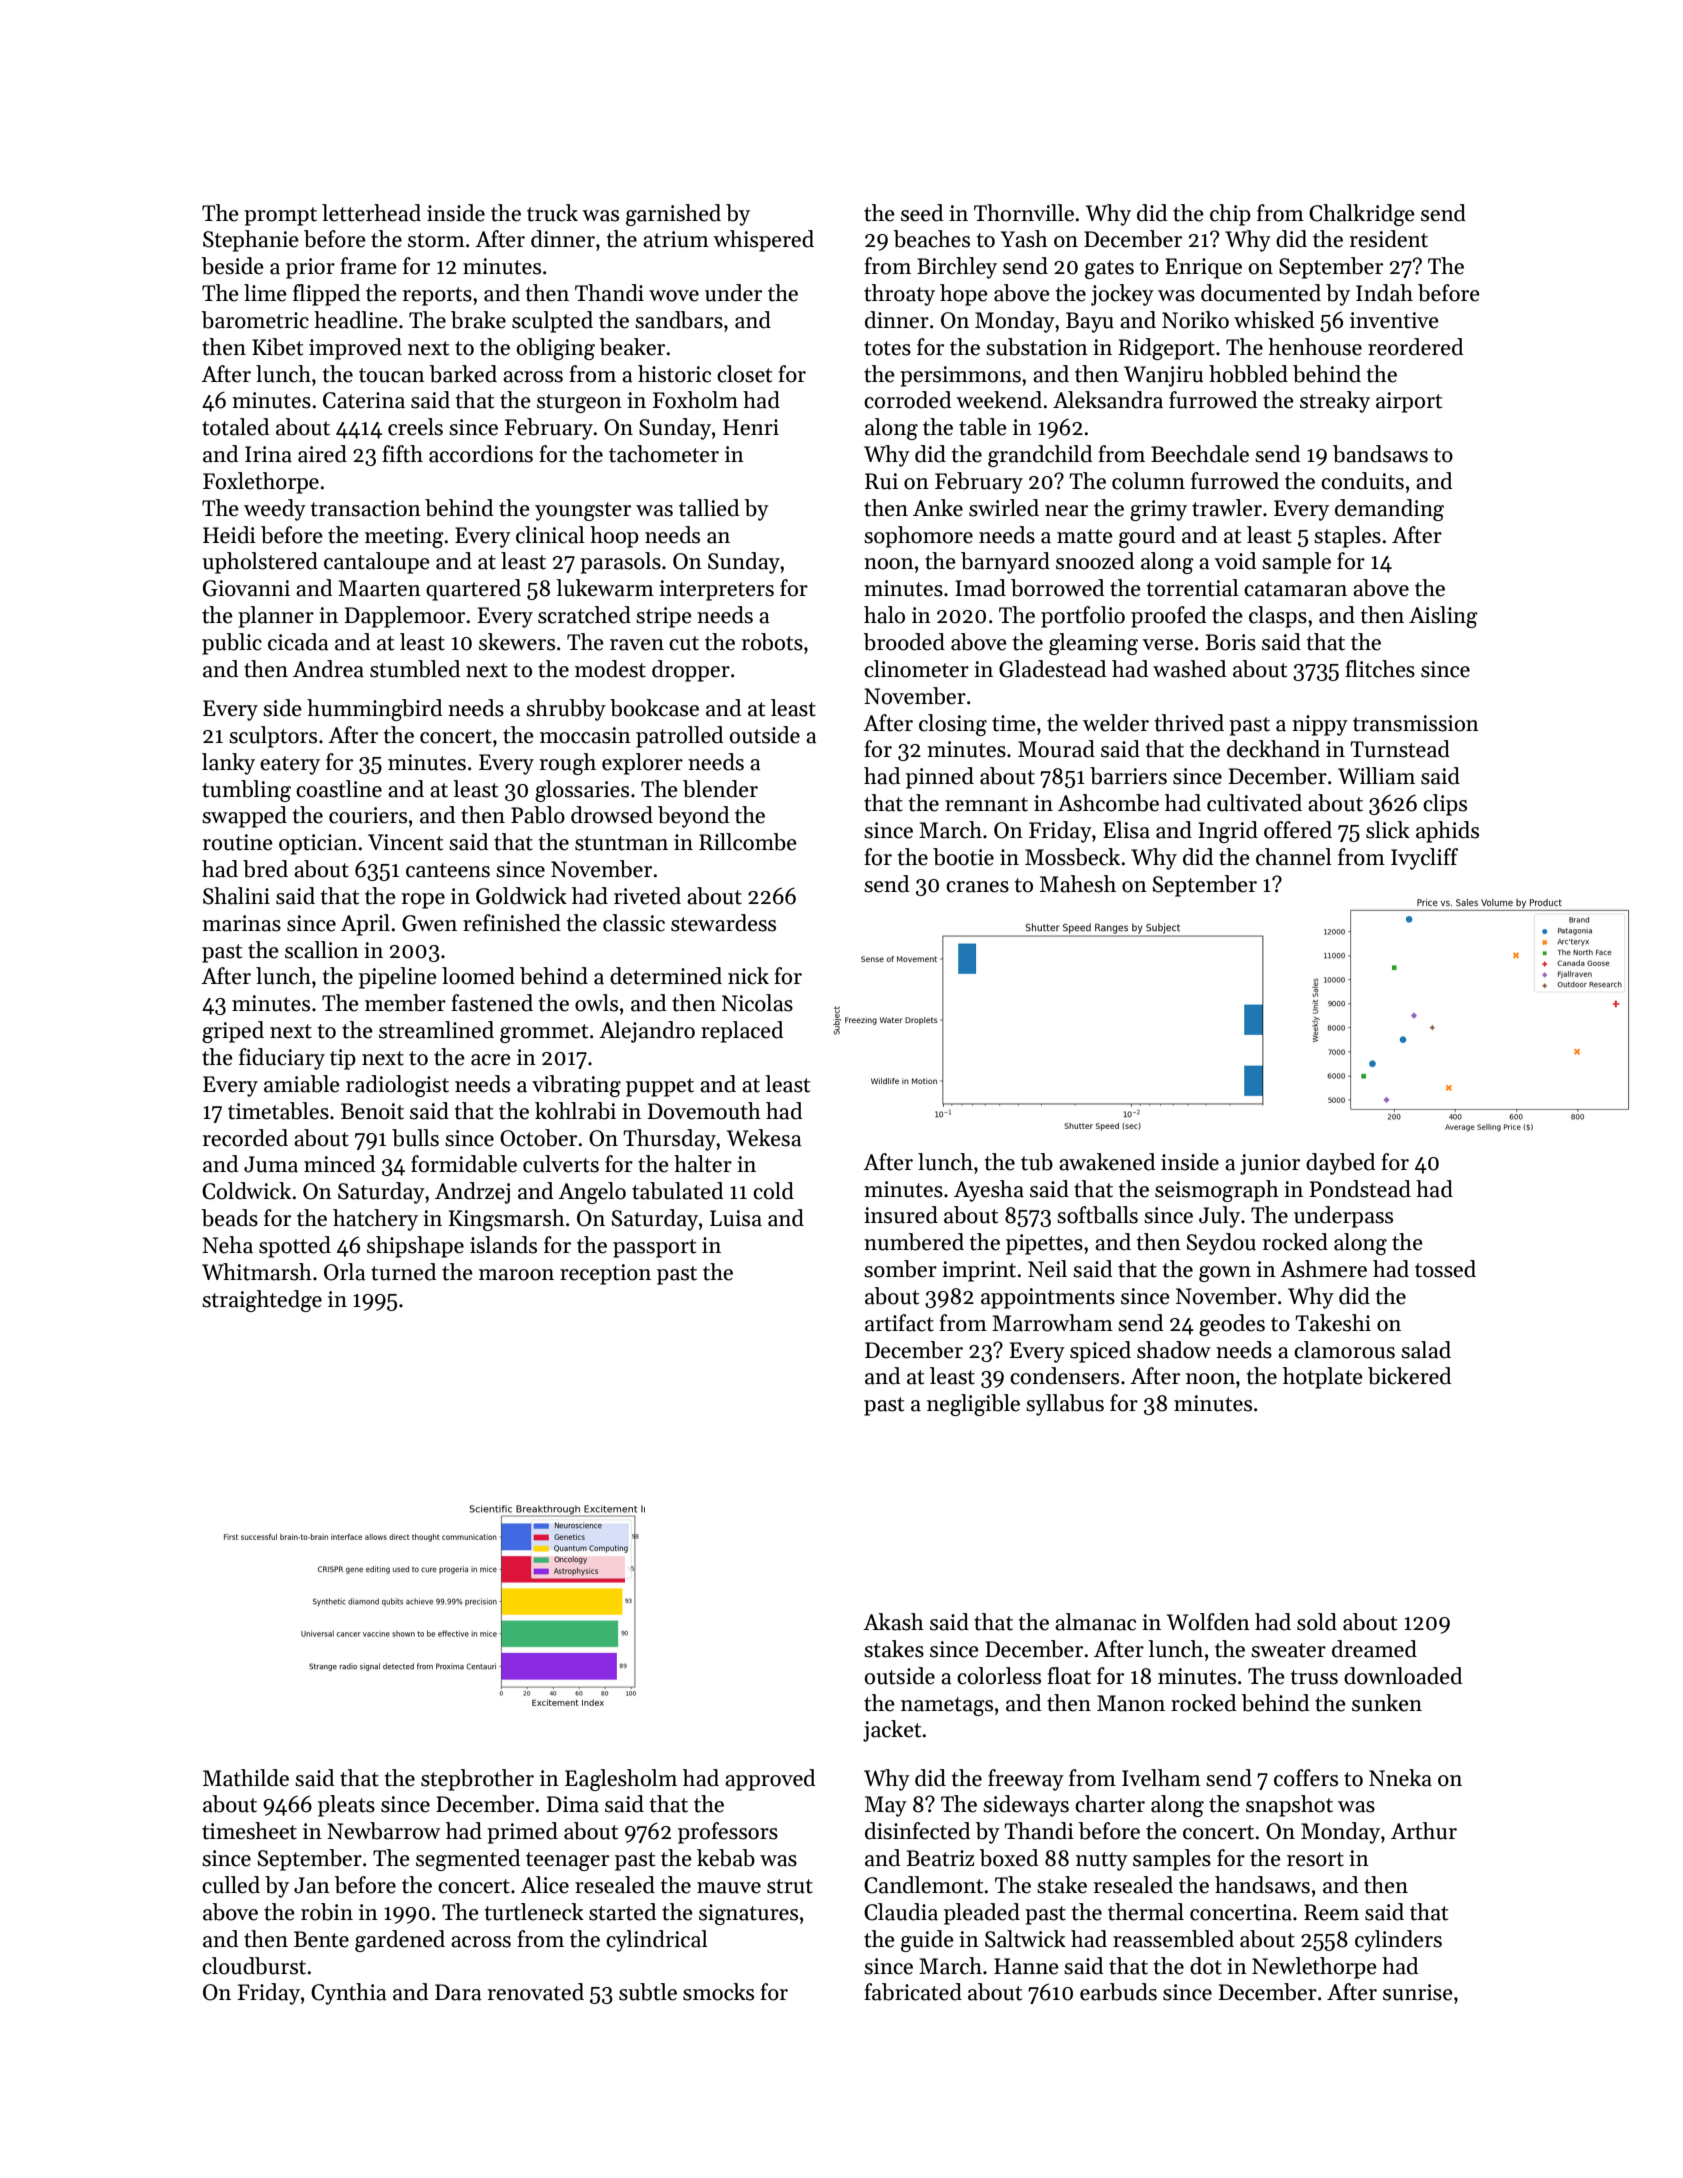  What do you see at coordinates (1424, 859) in the page?
I see `Ivycliff` at bounding box center [1424, 859].
